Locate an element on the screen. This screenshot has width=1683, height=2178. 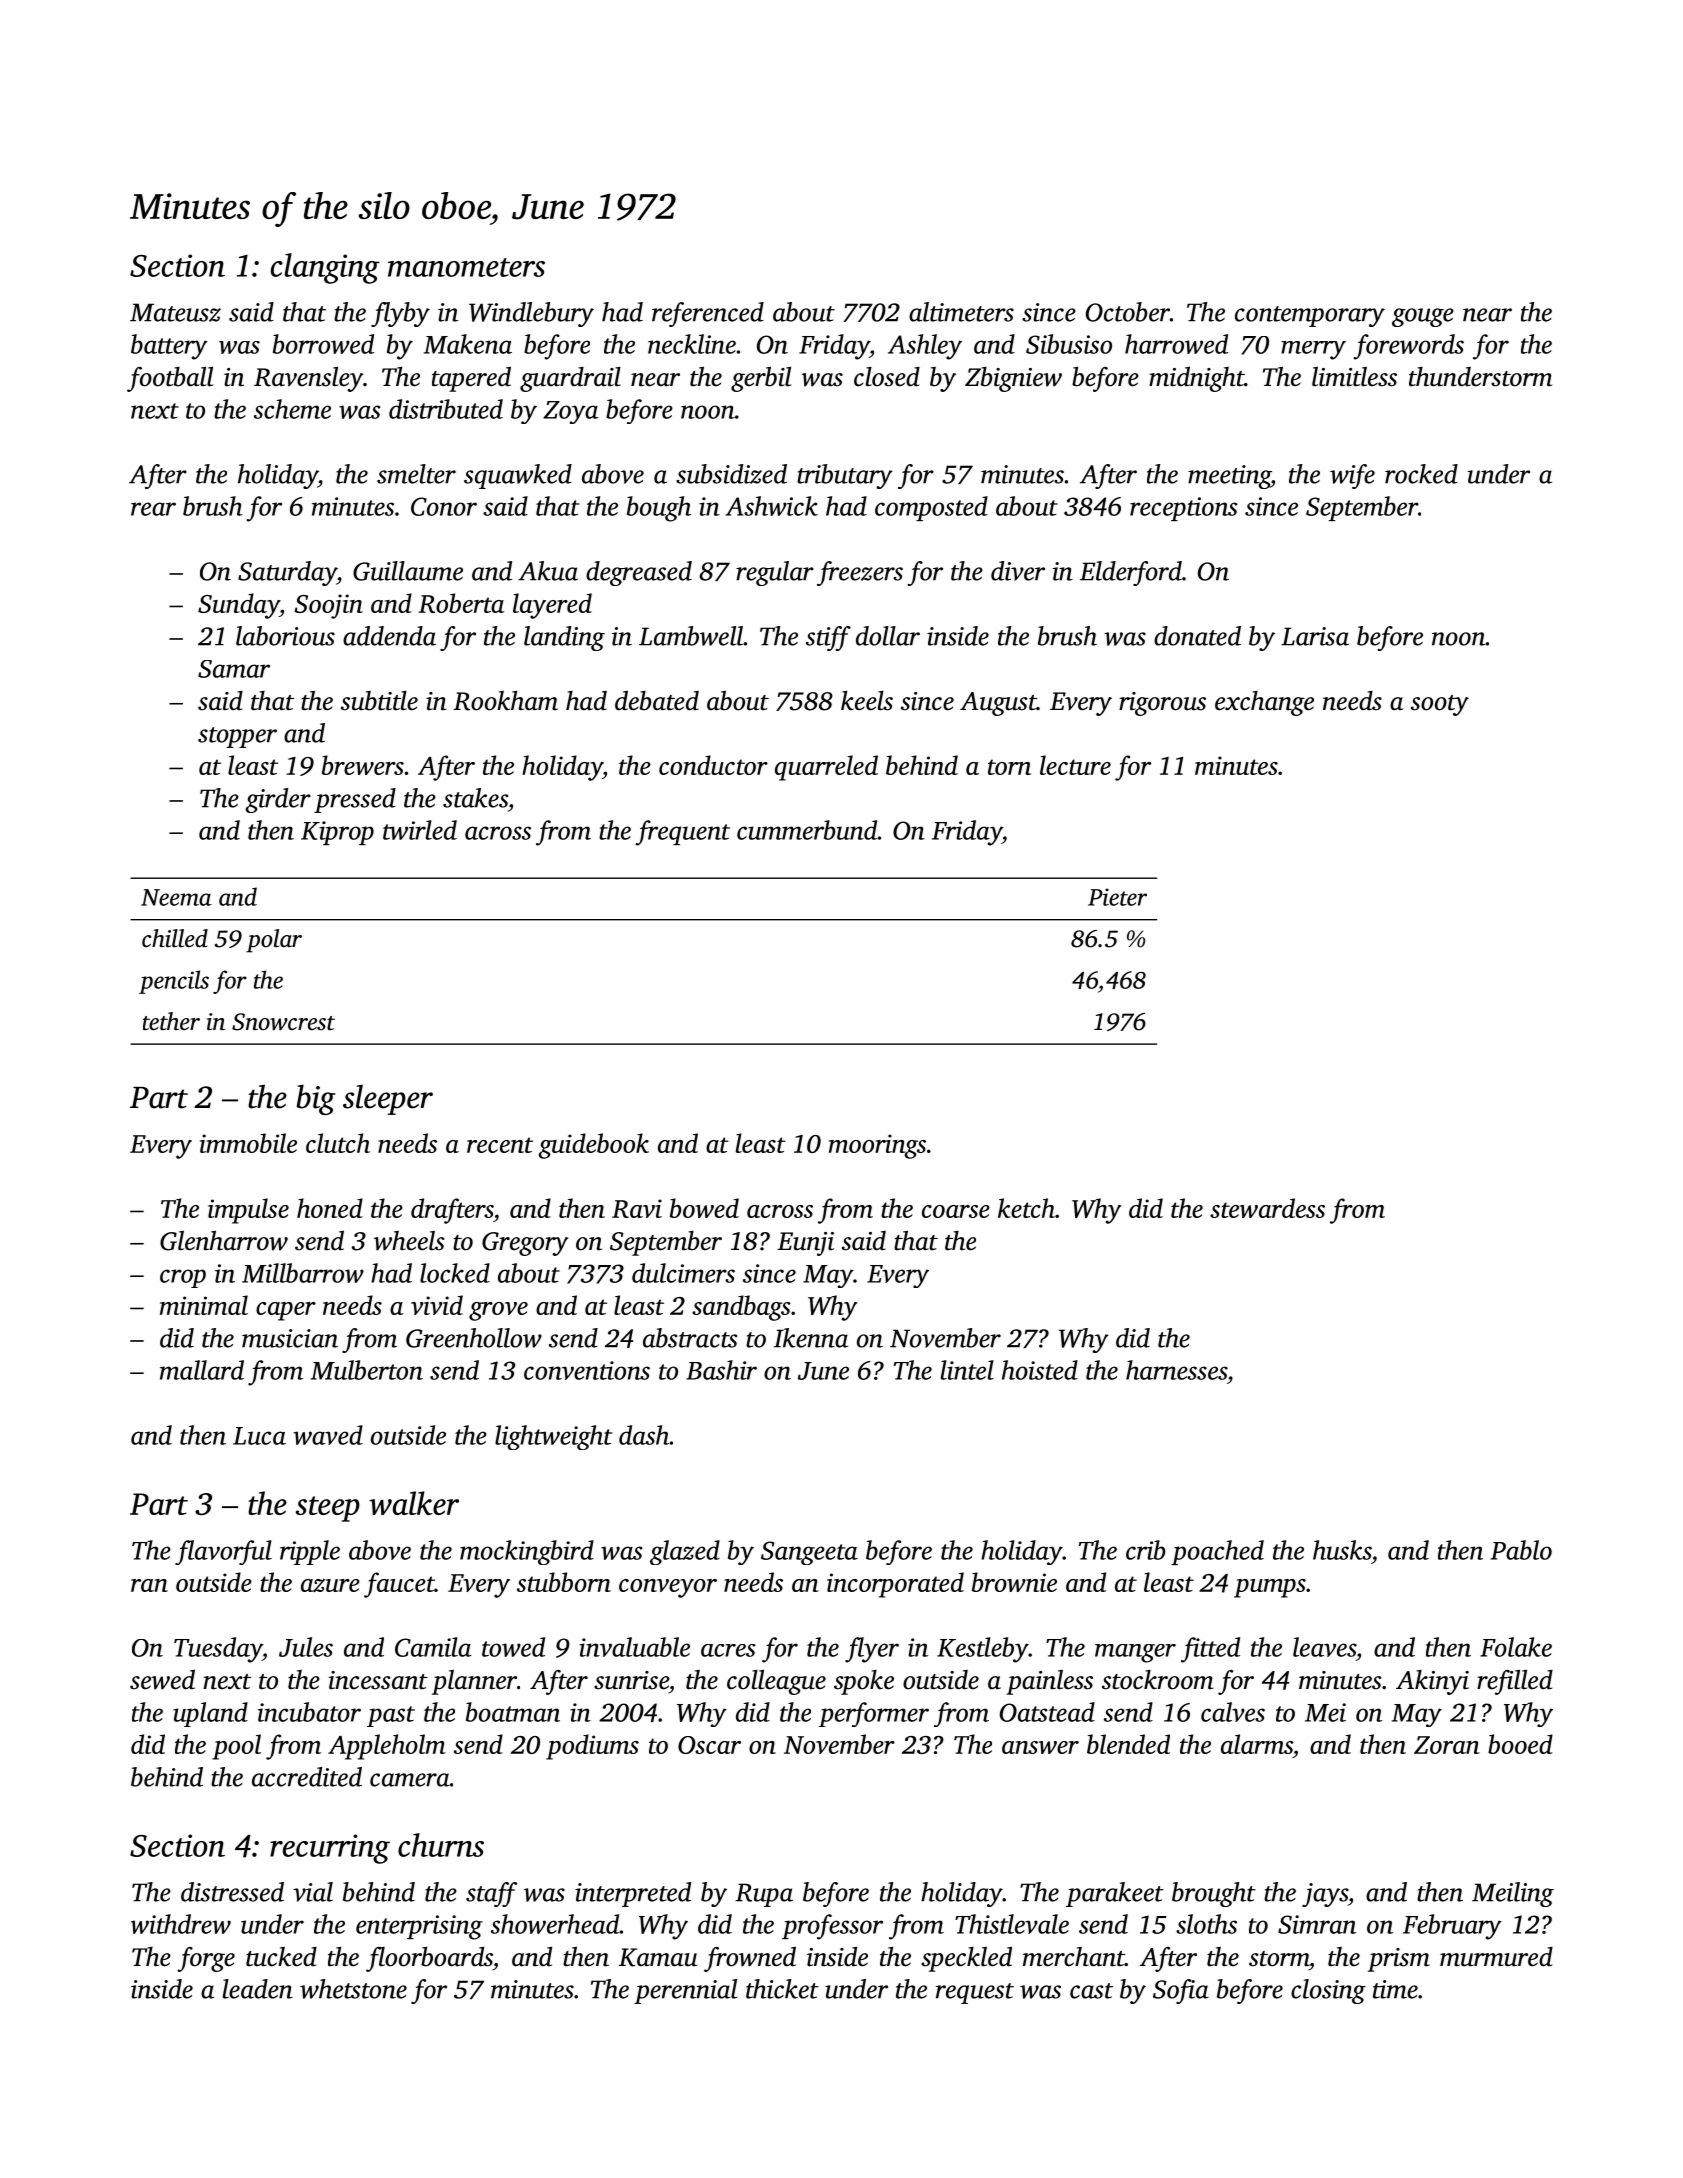
gouge is located at coordinates (1423, 317).
